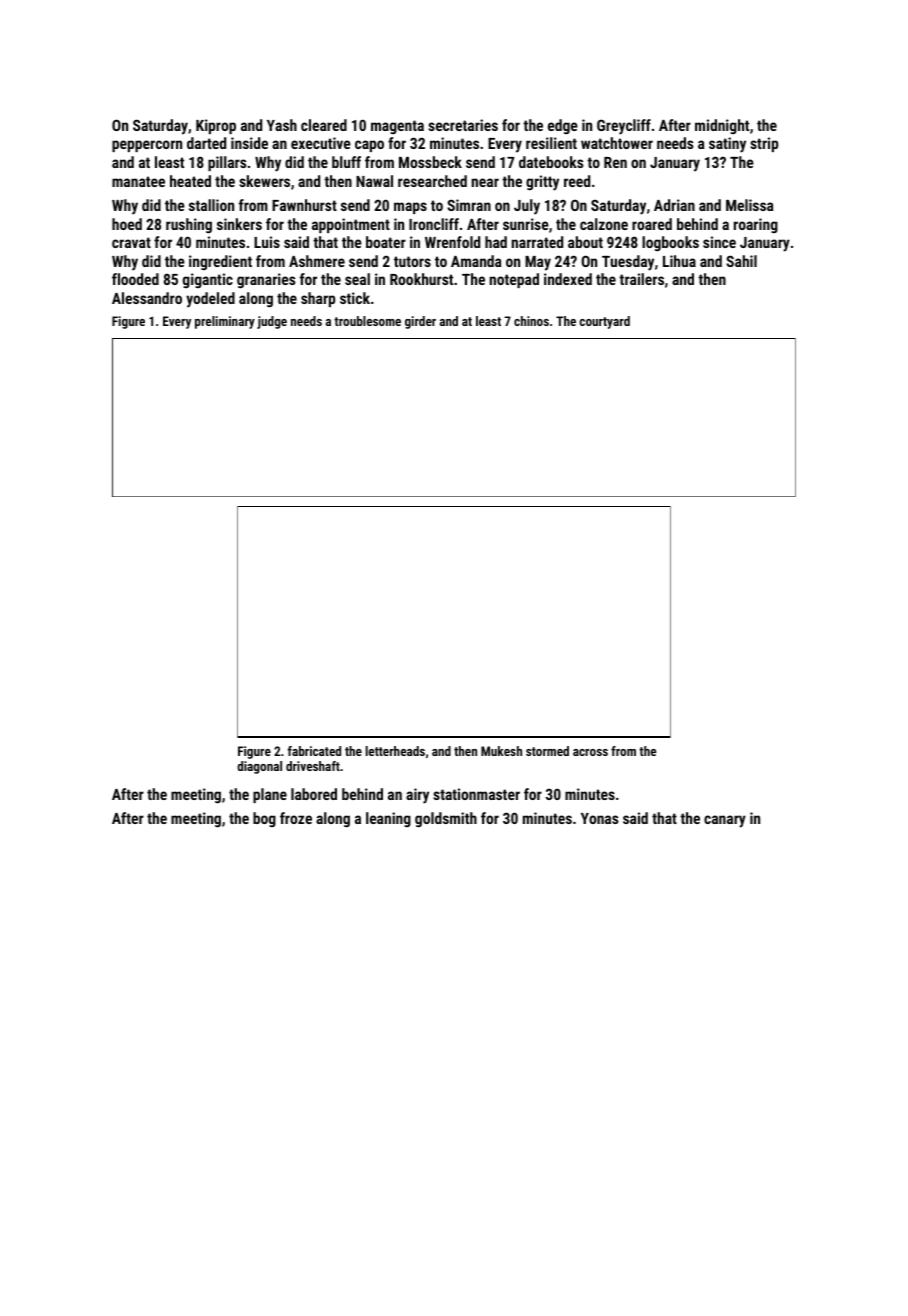  Describe the element at coordinates (420, 322) in the image. I see `girder` at that location.
